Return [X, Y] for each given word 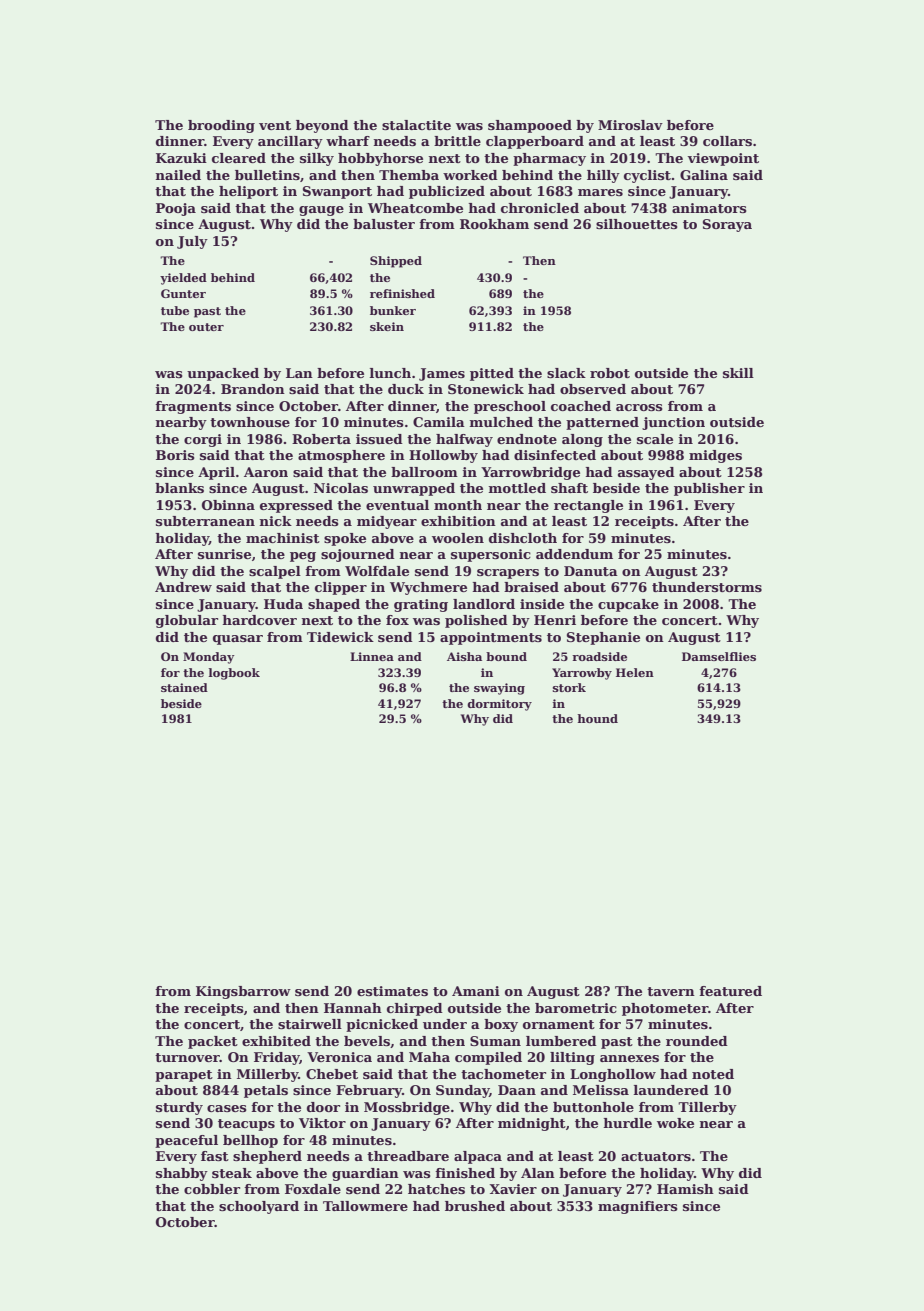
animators [709, 208]
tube [175, 310]
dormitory [499, 705]
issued [379, 439]
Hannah [353, 1008]
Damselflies [719, 656]
